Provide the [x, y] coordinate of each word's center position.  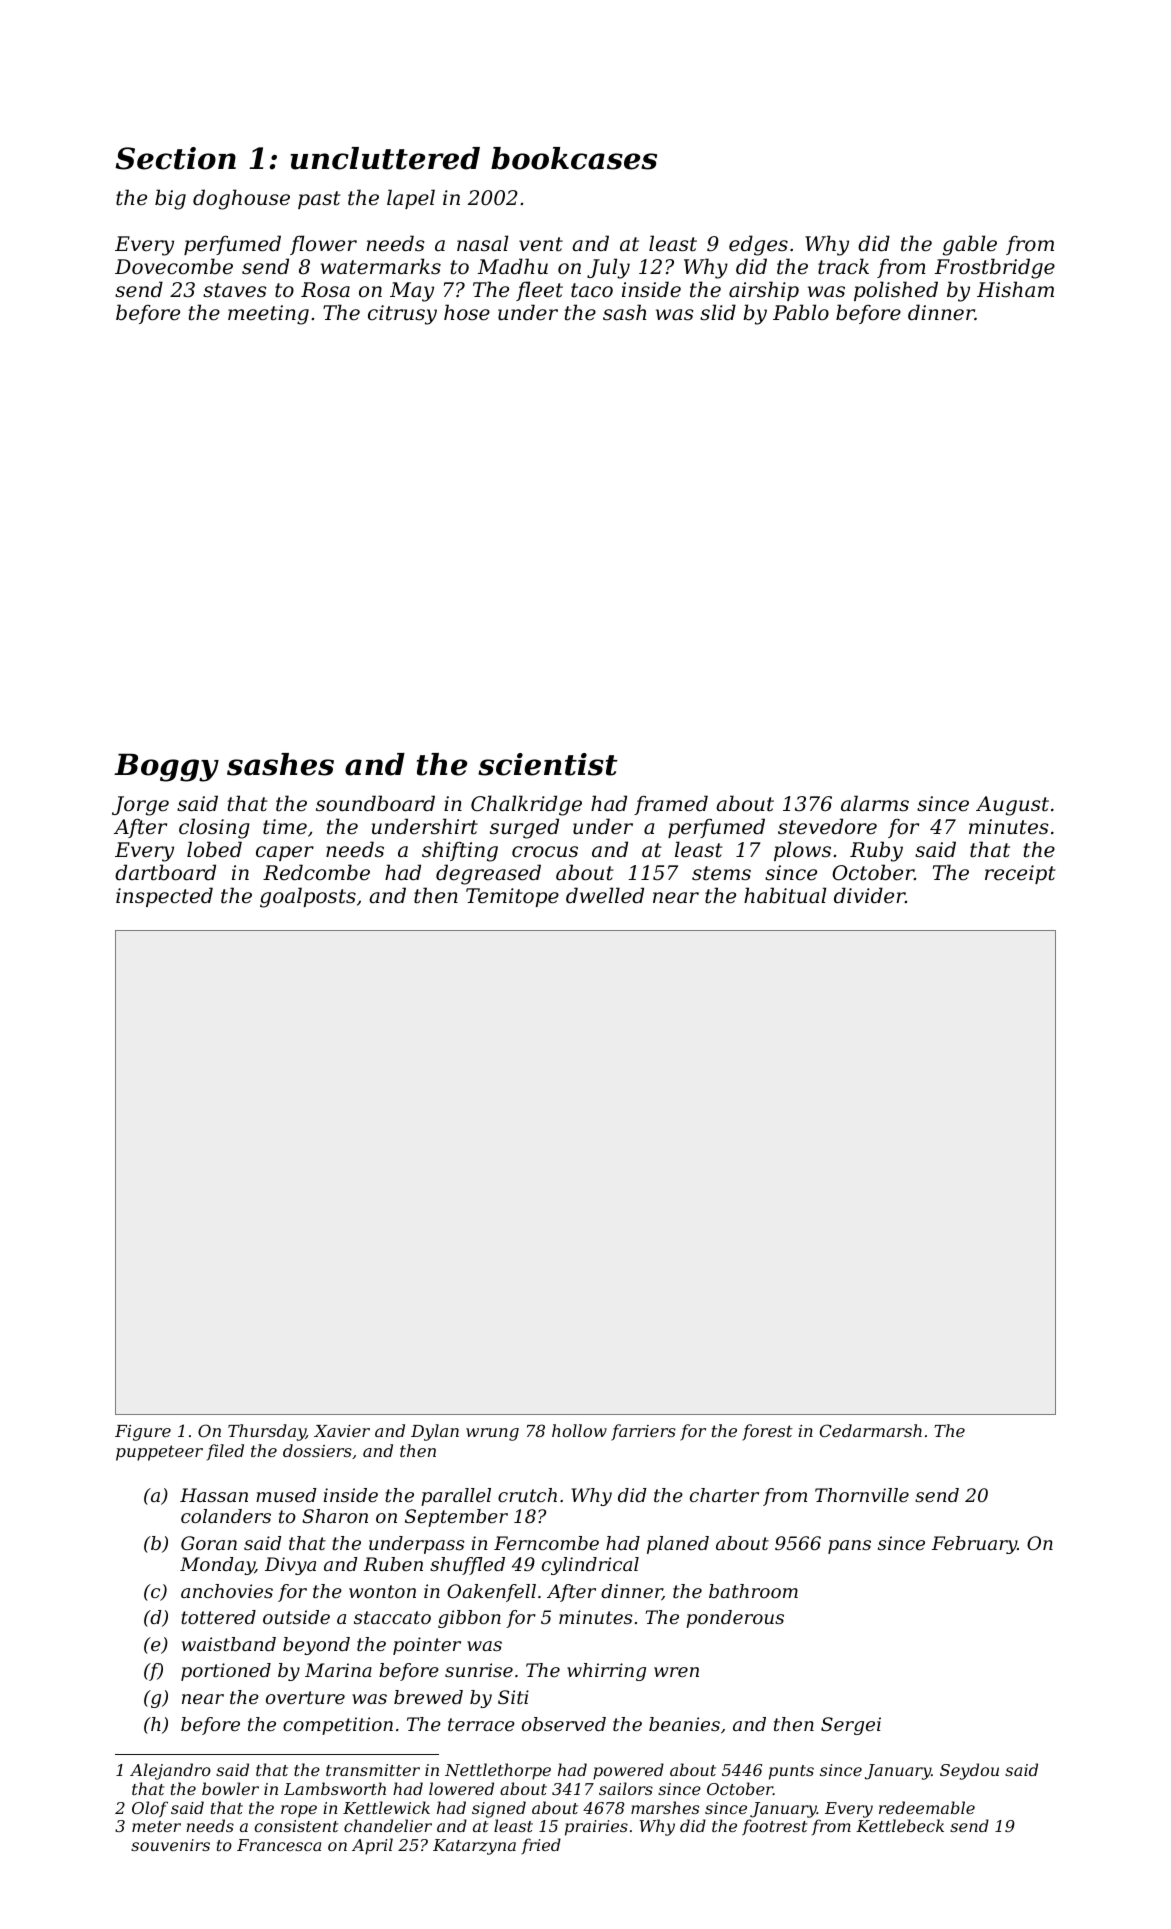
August [1012, 806]
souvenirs [170, 1845]
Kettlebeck [900, 1825]
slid [718, 312]
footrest [774, 1827]
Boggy [166, 768]
